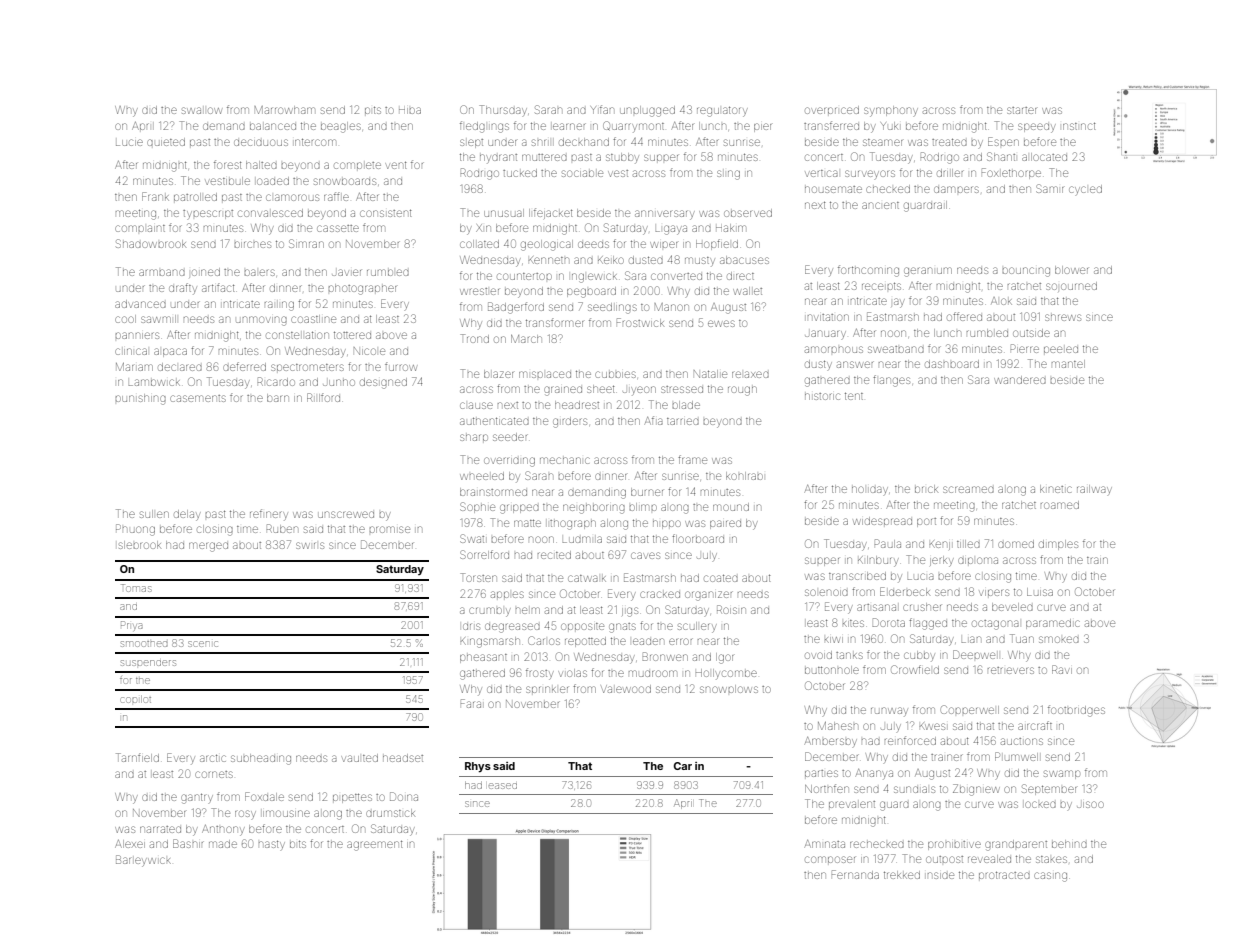 The image size is (1233, 952). What do you see at coordinates (166, 142) in the image?
I see `quieted` at bounding box center [166, 142].
